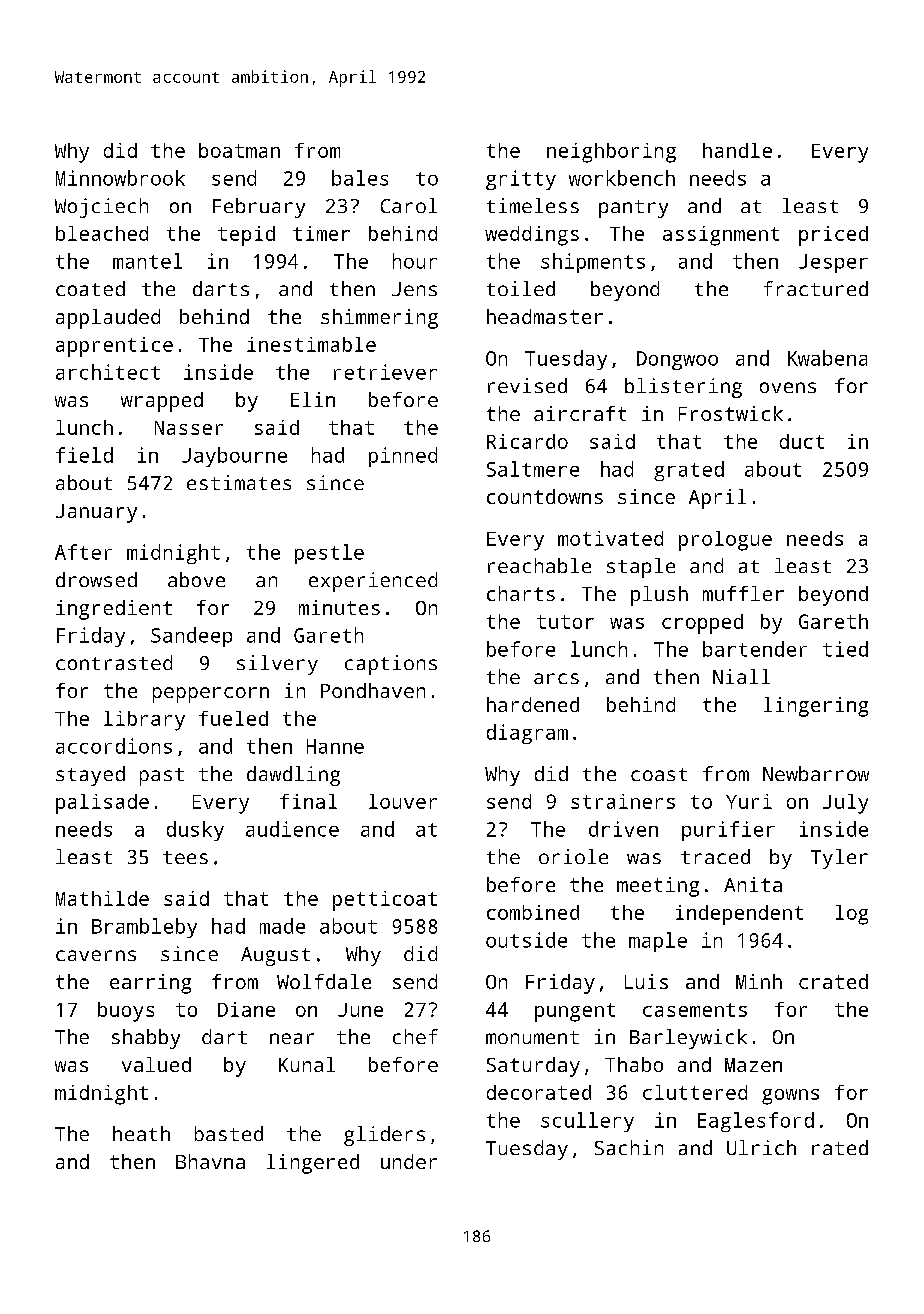 This page has height=1314, width=924. Describe the element at coordinates (360, 178) in the page. I see `bales` at that location.
